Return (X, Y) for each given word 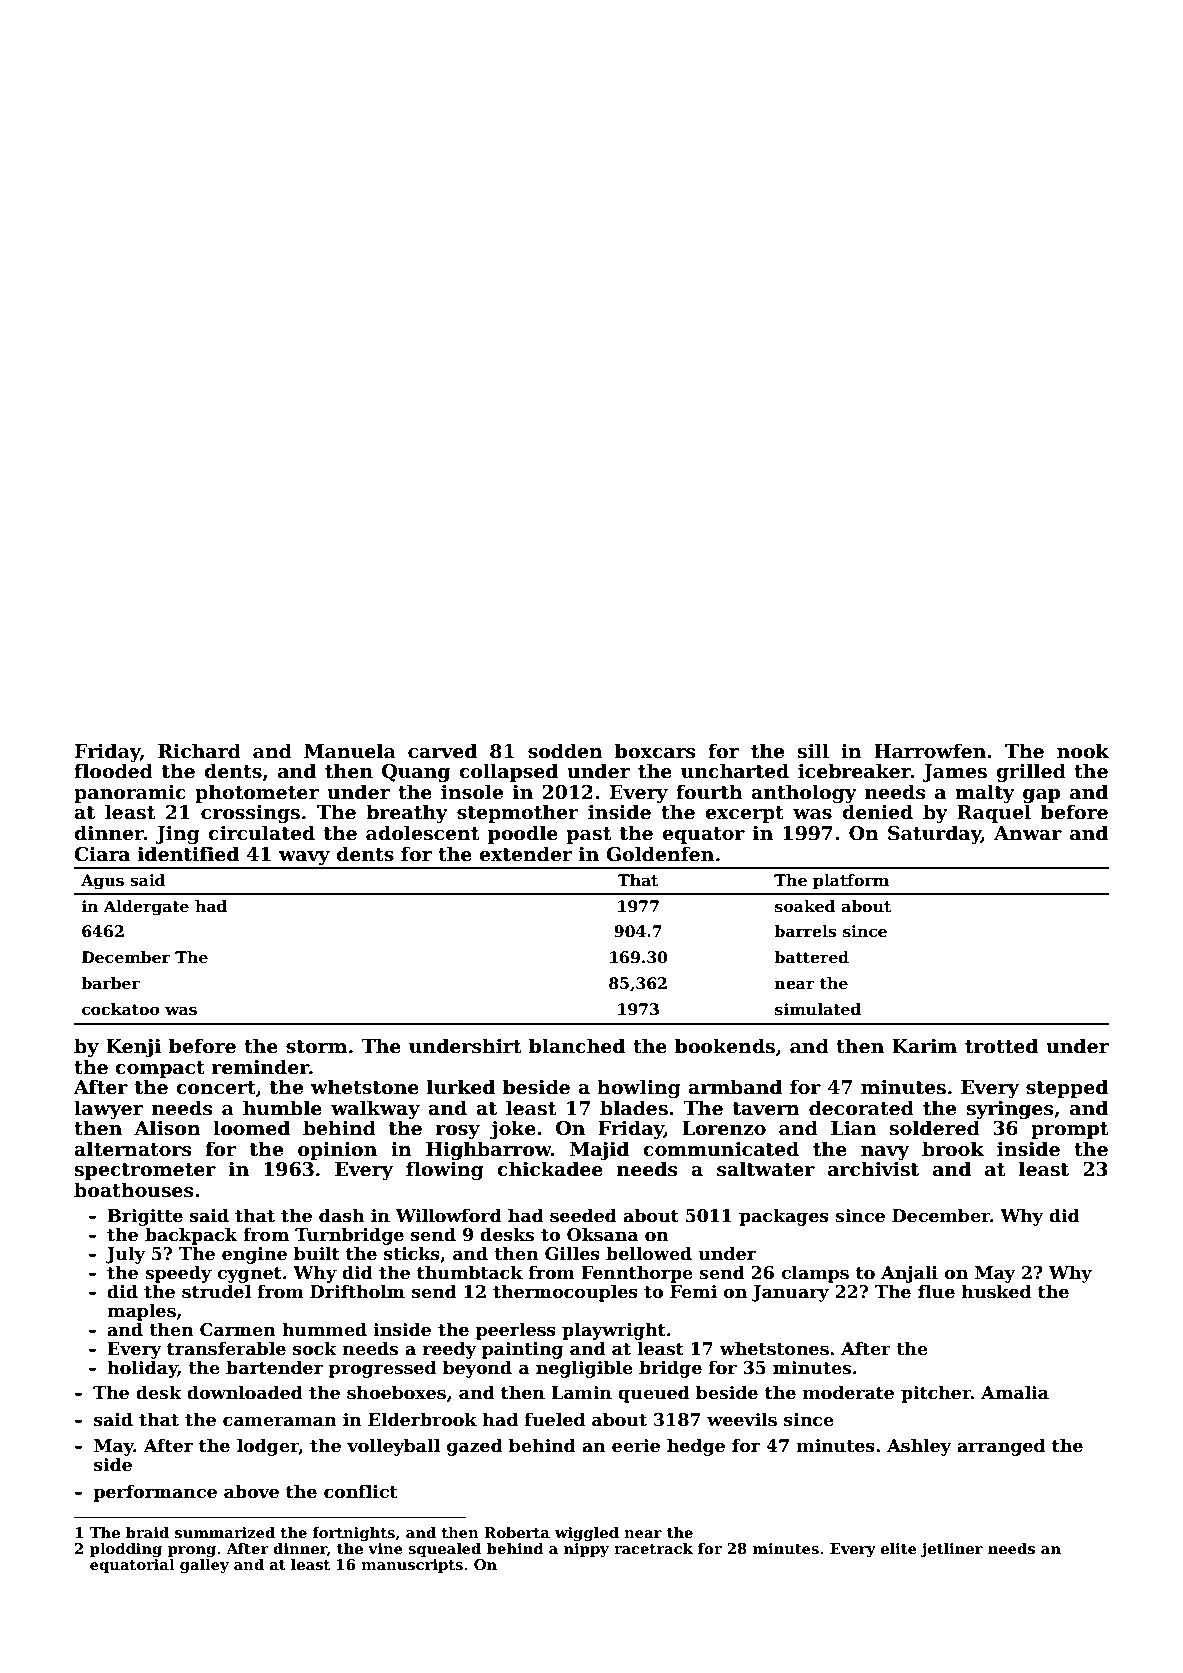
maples (141, 1312)
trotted (1001, 1046)
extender (525, 854)
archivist (873, 1169)
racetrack (653, 1548)
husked (996, 1291)
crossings (250, 814)
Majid (599, 1150)
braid (147, 1532)
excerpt (744, 814)
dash (342, 1215)
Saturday (934, 834)
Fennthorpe (637, 1274)
